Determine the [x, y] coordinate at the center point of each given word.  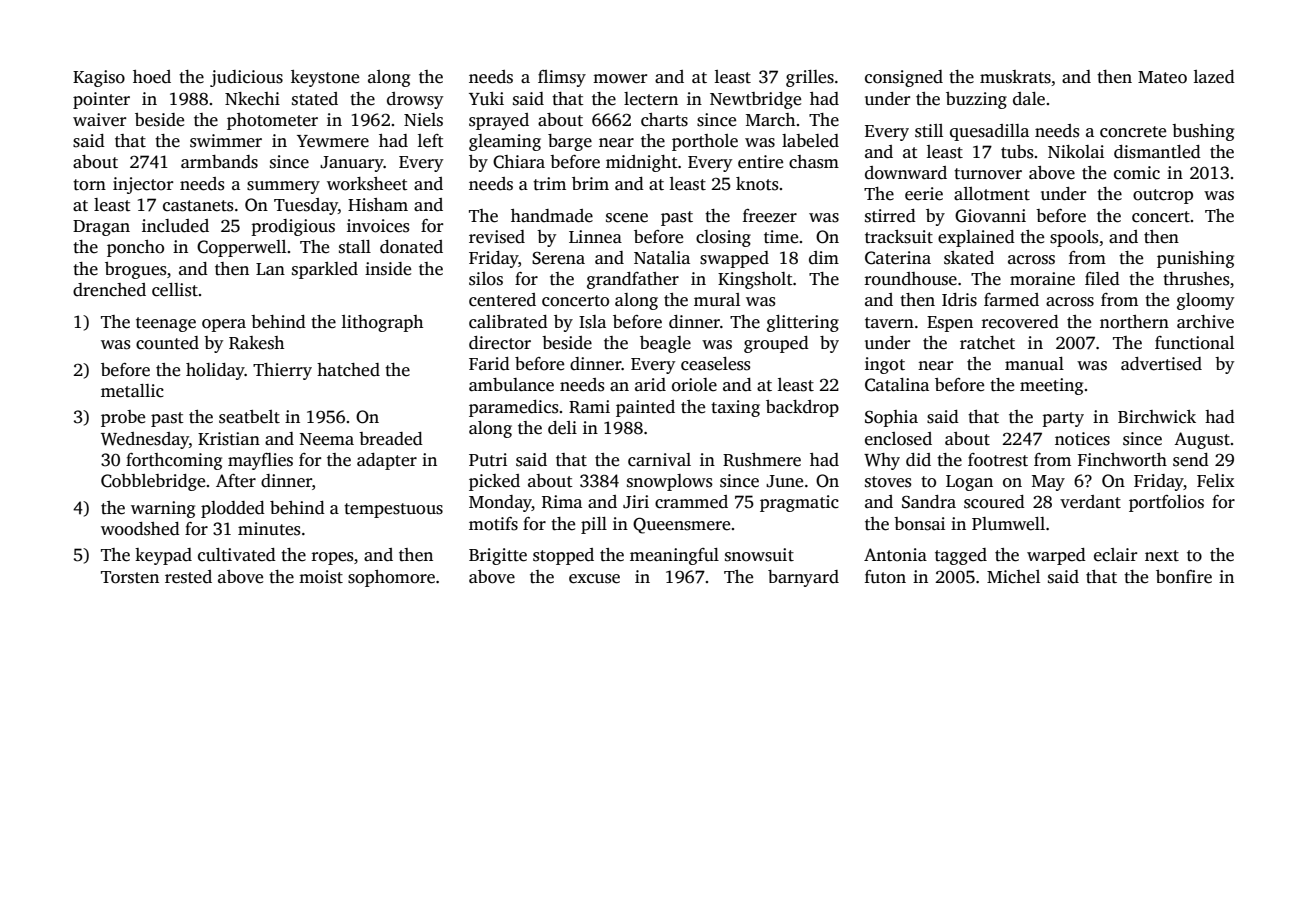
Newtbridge [755, 100]
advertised [1161, 364]
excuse [594, 579]
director [500, 343]
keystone [325, 78]
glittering [803, 323]
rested [188, 577]
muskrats [1015, 77]
